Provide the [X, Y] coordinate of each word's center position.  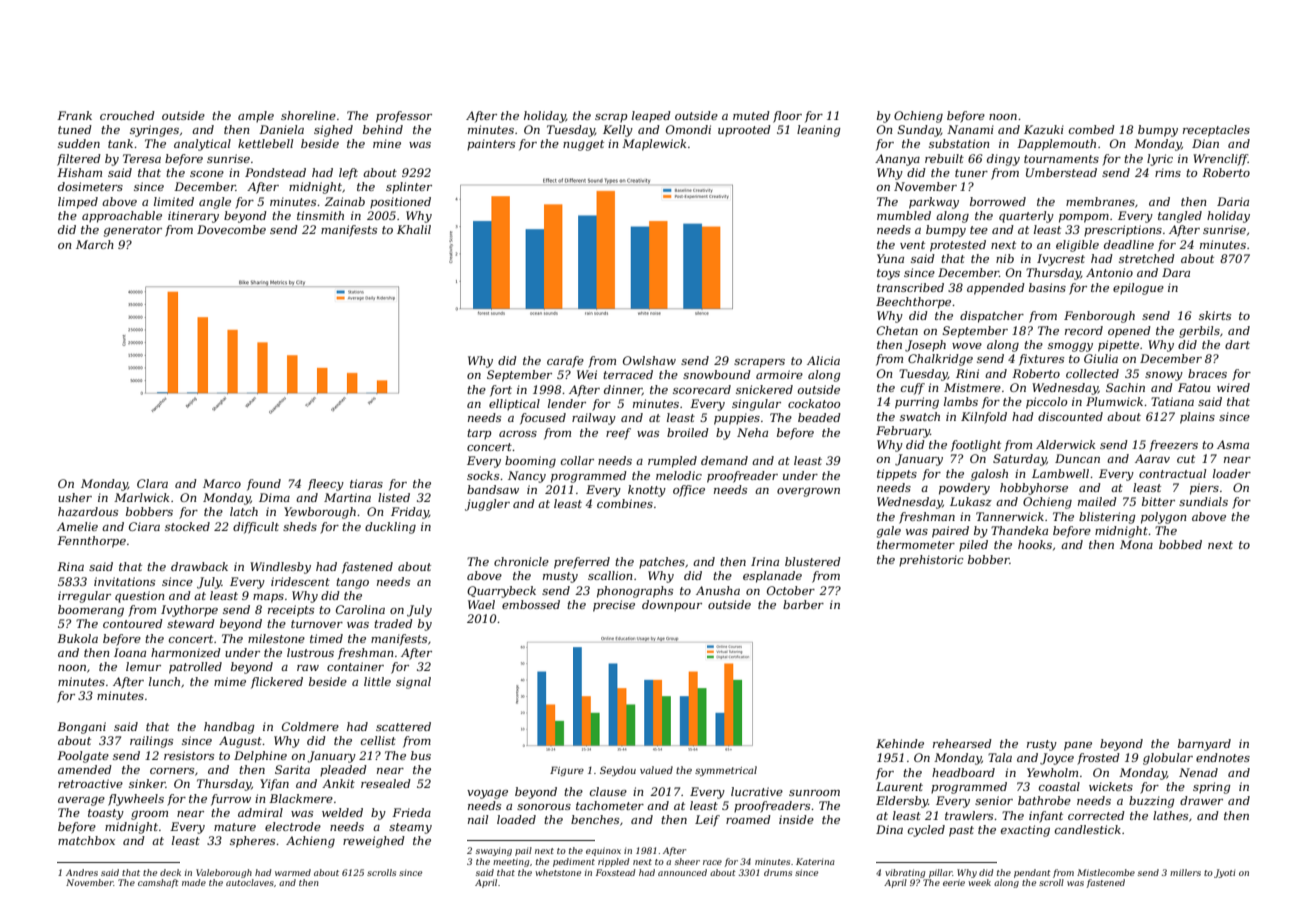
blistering [1107, 518]
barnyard [1204, 745]
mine [387, 143]
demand [724, 460]
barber [803, 604]
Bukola [77, 638]
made [194, 882]
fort [501, 391]
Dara [1176, 272]
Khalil [414, 229]
